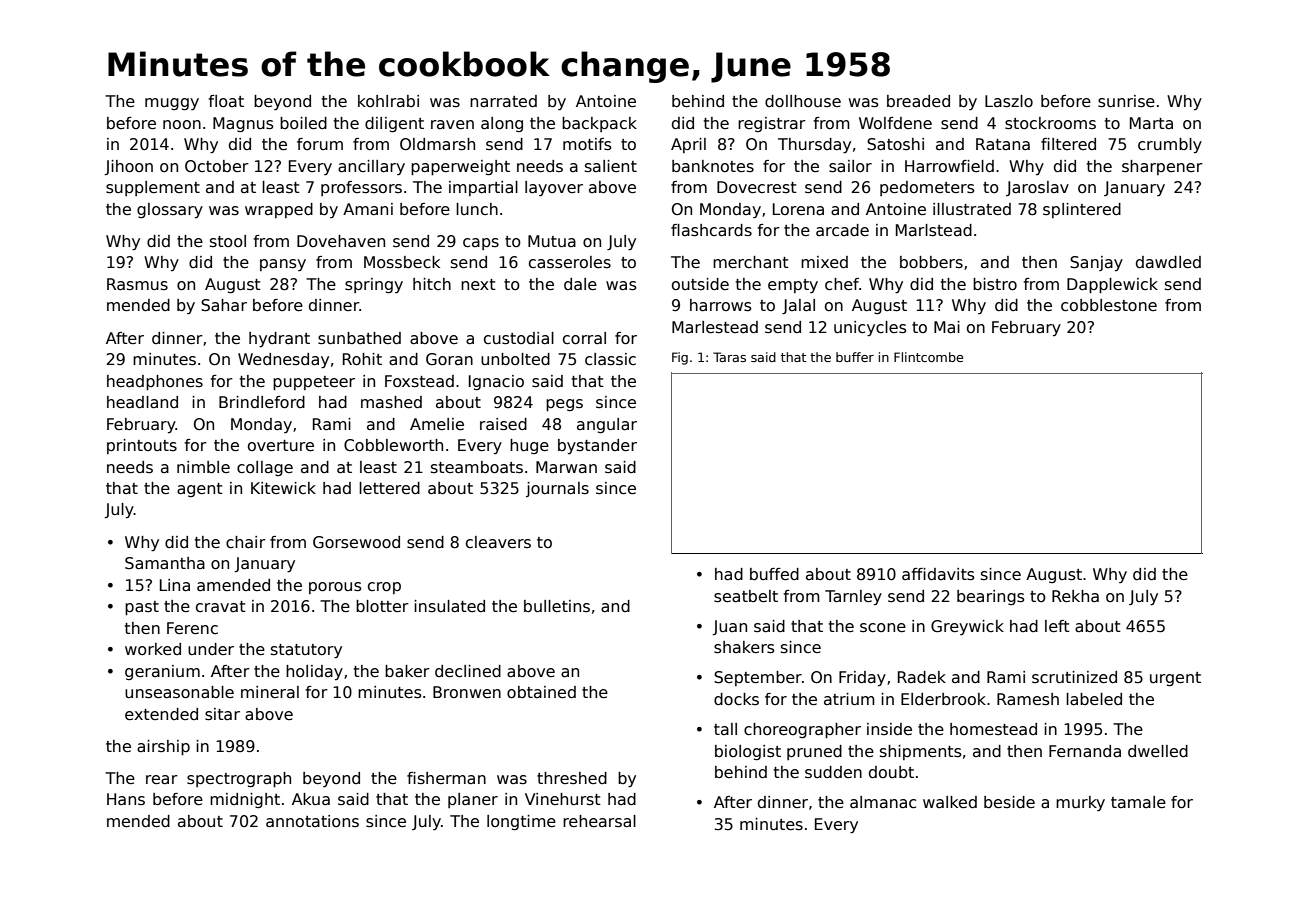  Describe the element at coordinates (1109, 305) in the screenshot. I see `cobblestone` at that location.
